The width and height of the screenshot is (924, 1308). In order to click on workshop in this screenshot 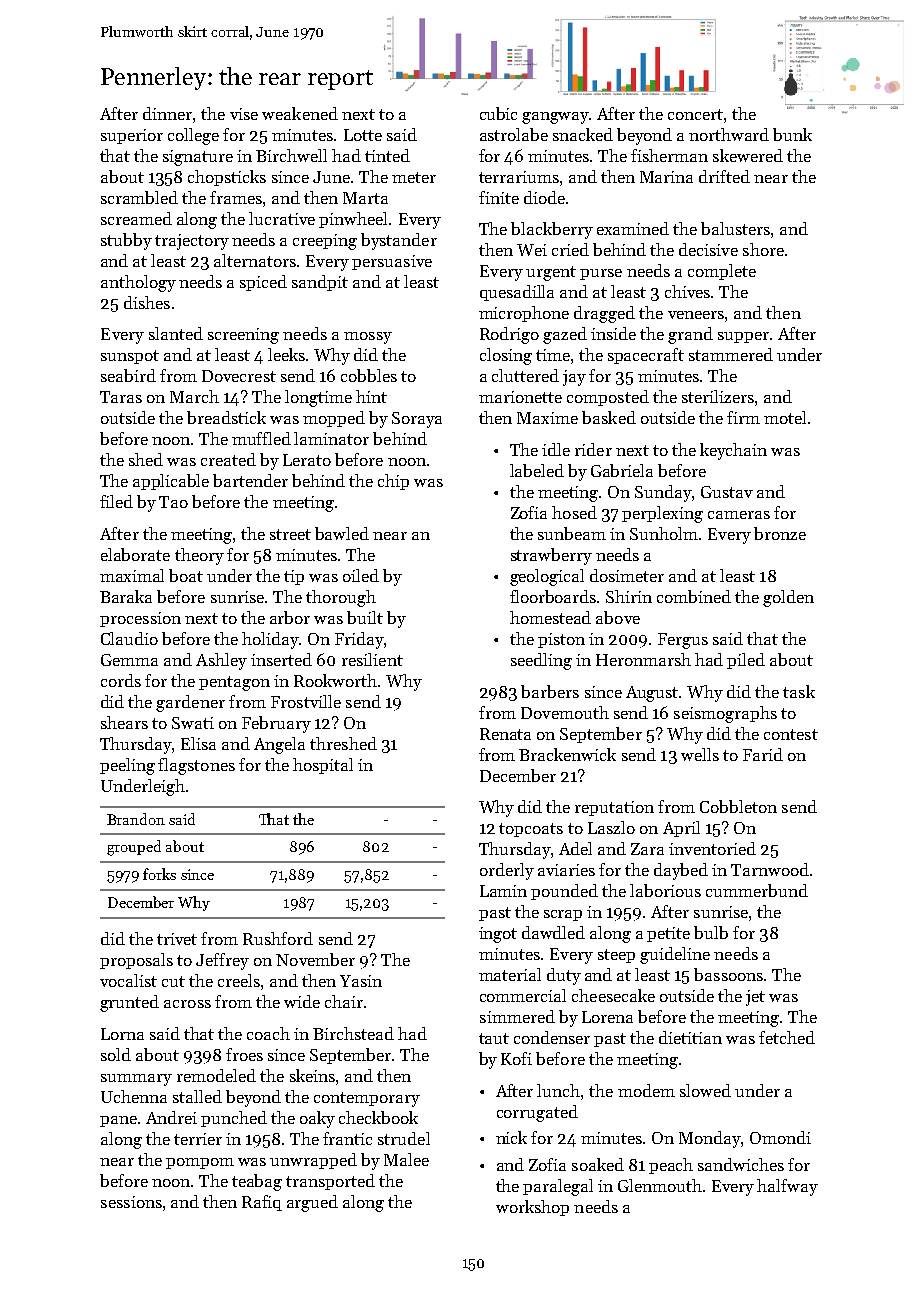, I will do `click(532, 1208)`.
